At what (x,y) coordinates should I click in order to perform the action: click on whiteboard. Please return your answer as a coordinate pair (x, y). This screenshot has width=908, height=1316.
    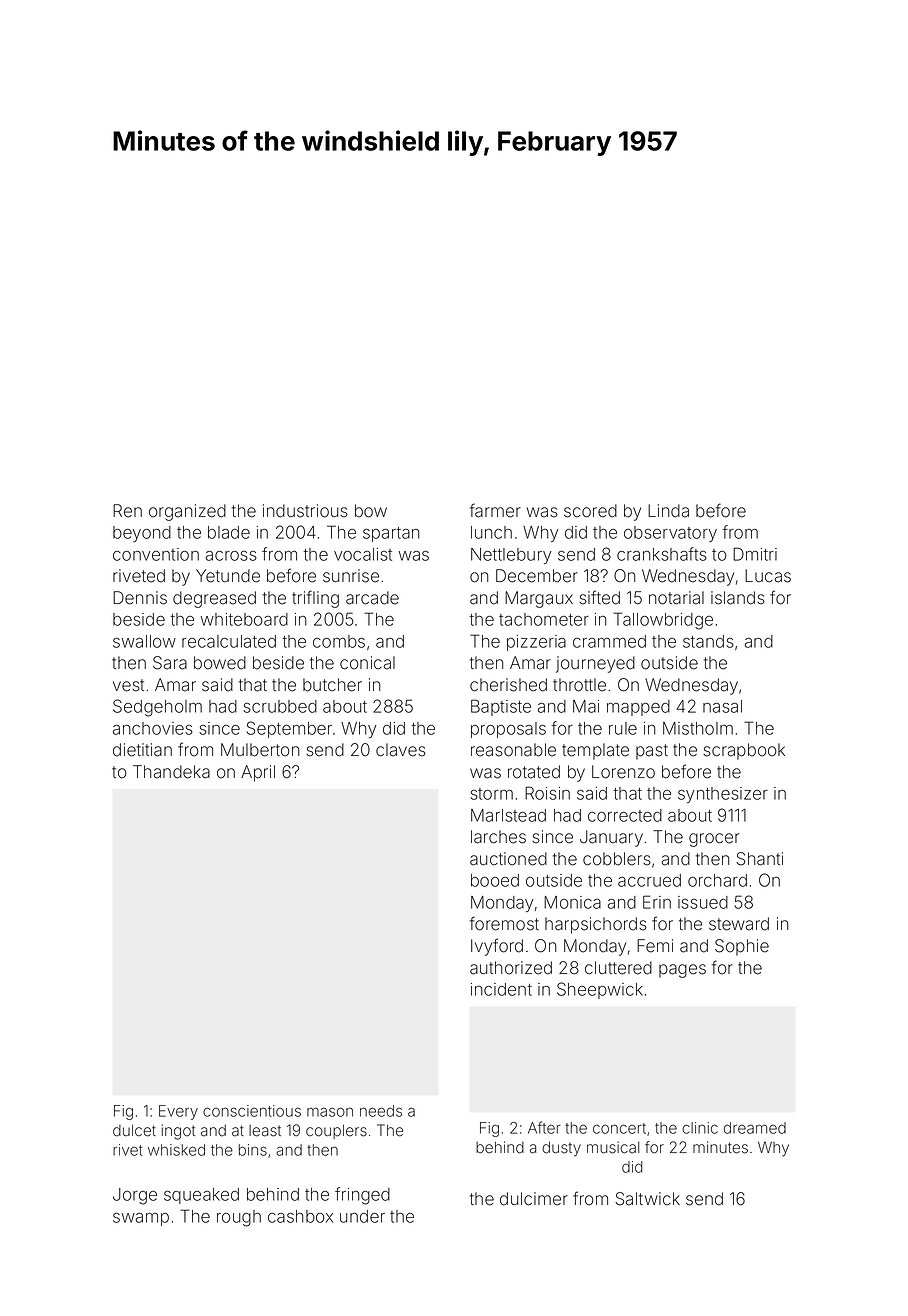
    Looking at the image, I should click on (244, 619).
